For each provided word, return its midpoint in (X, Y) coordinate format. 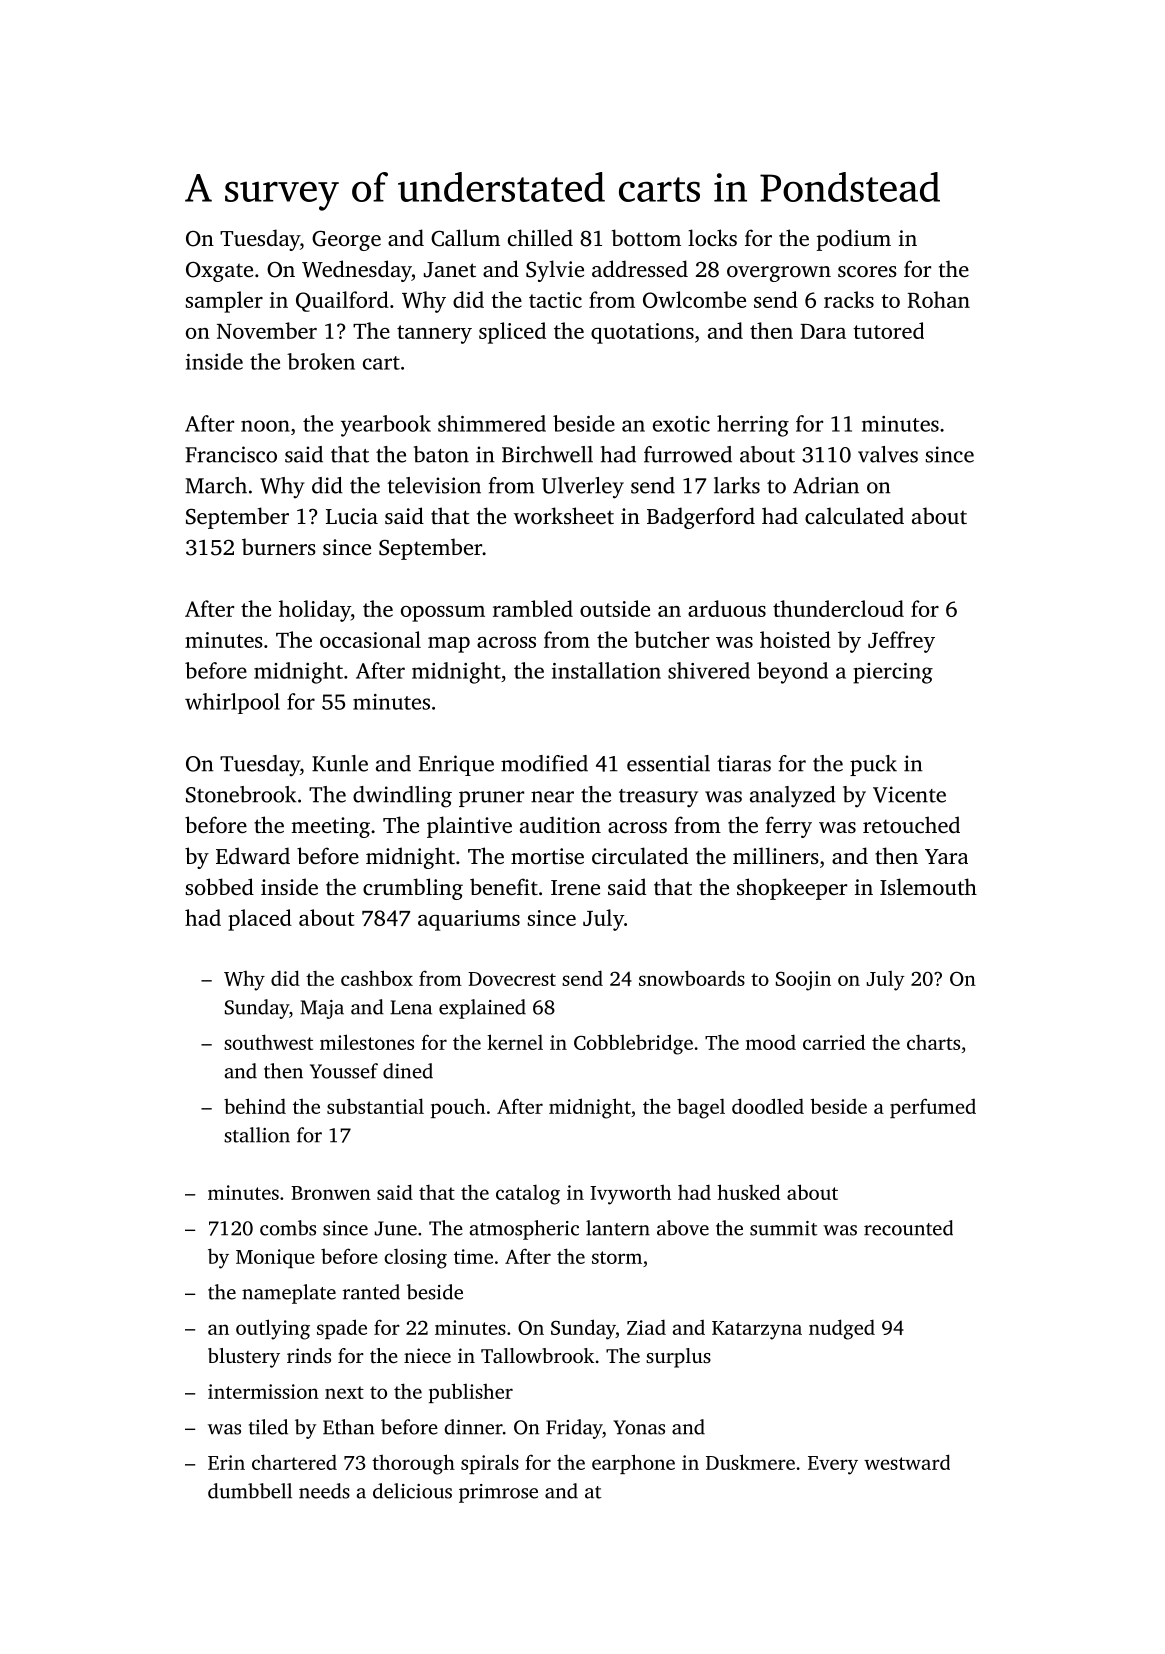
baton (441, 454)
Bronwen (331, 1193)
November (267, 330)
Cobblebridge (633, 1044)
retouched (911, 824)
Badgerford (701, 518)
